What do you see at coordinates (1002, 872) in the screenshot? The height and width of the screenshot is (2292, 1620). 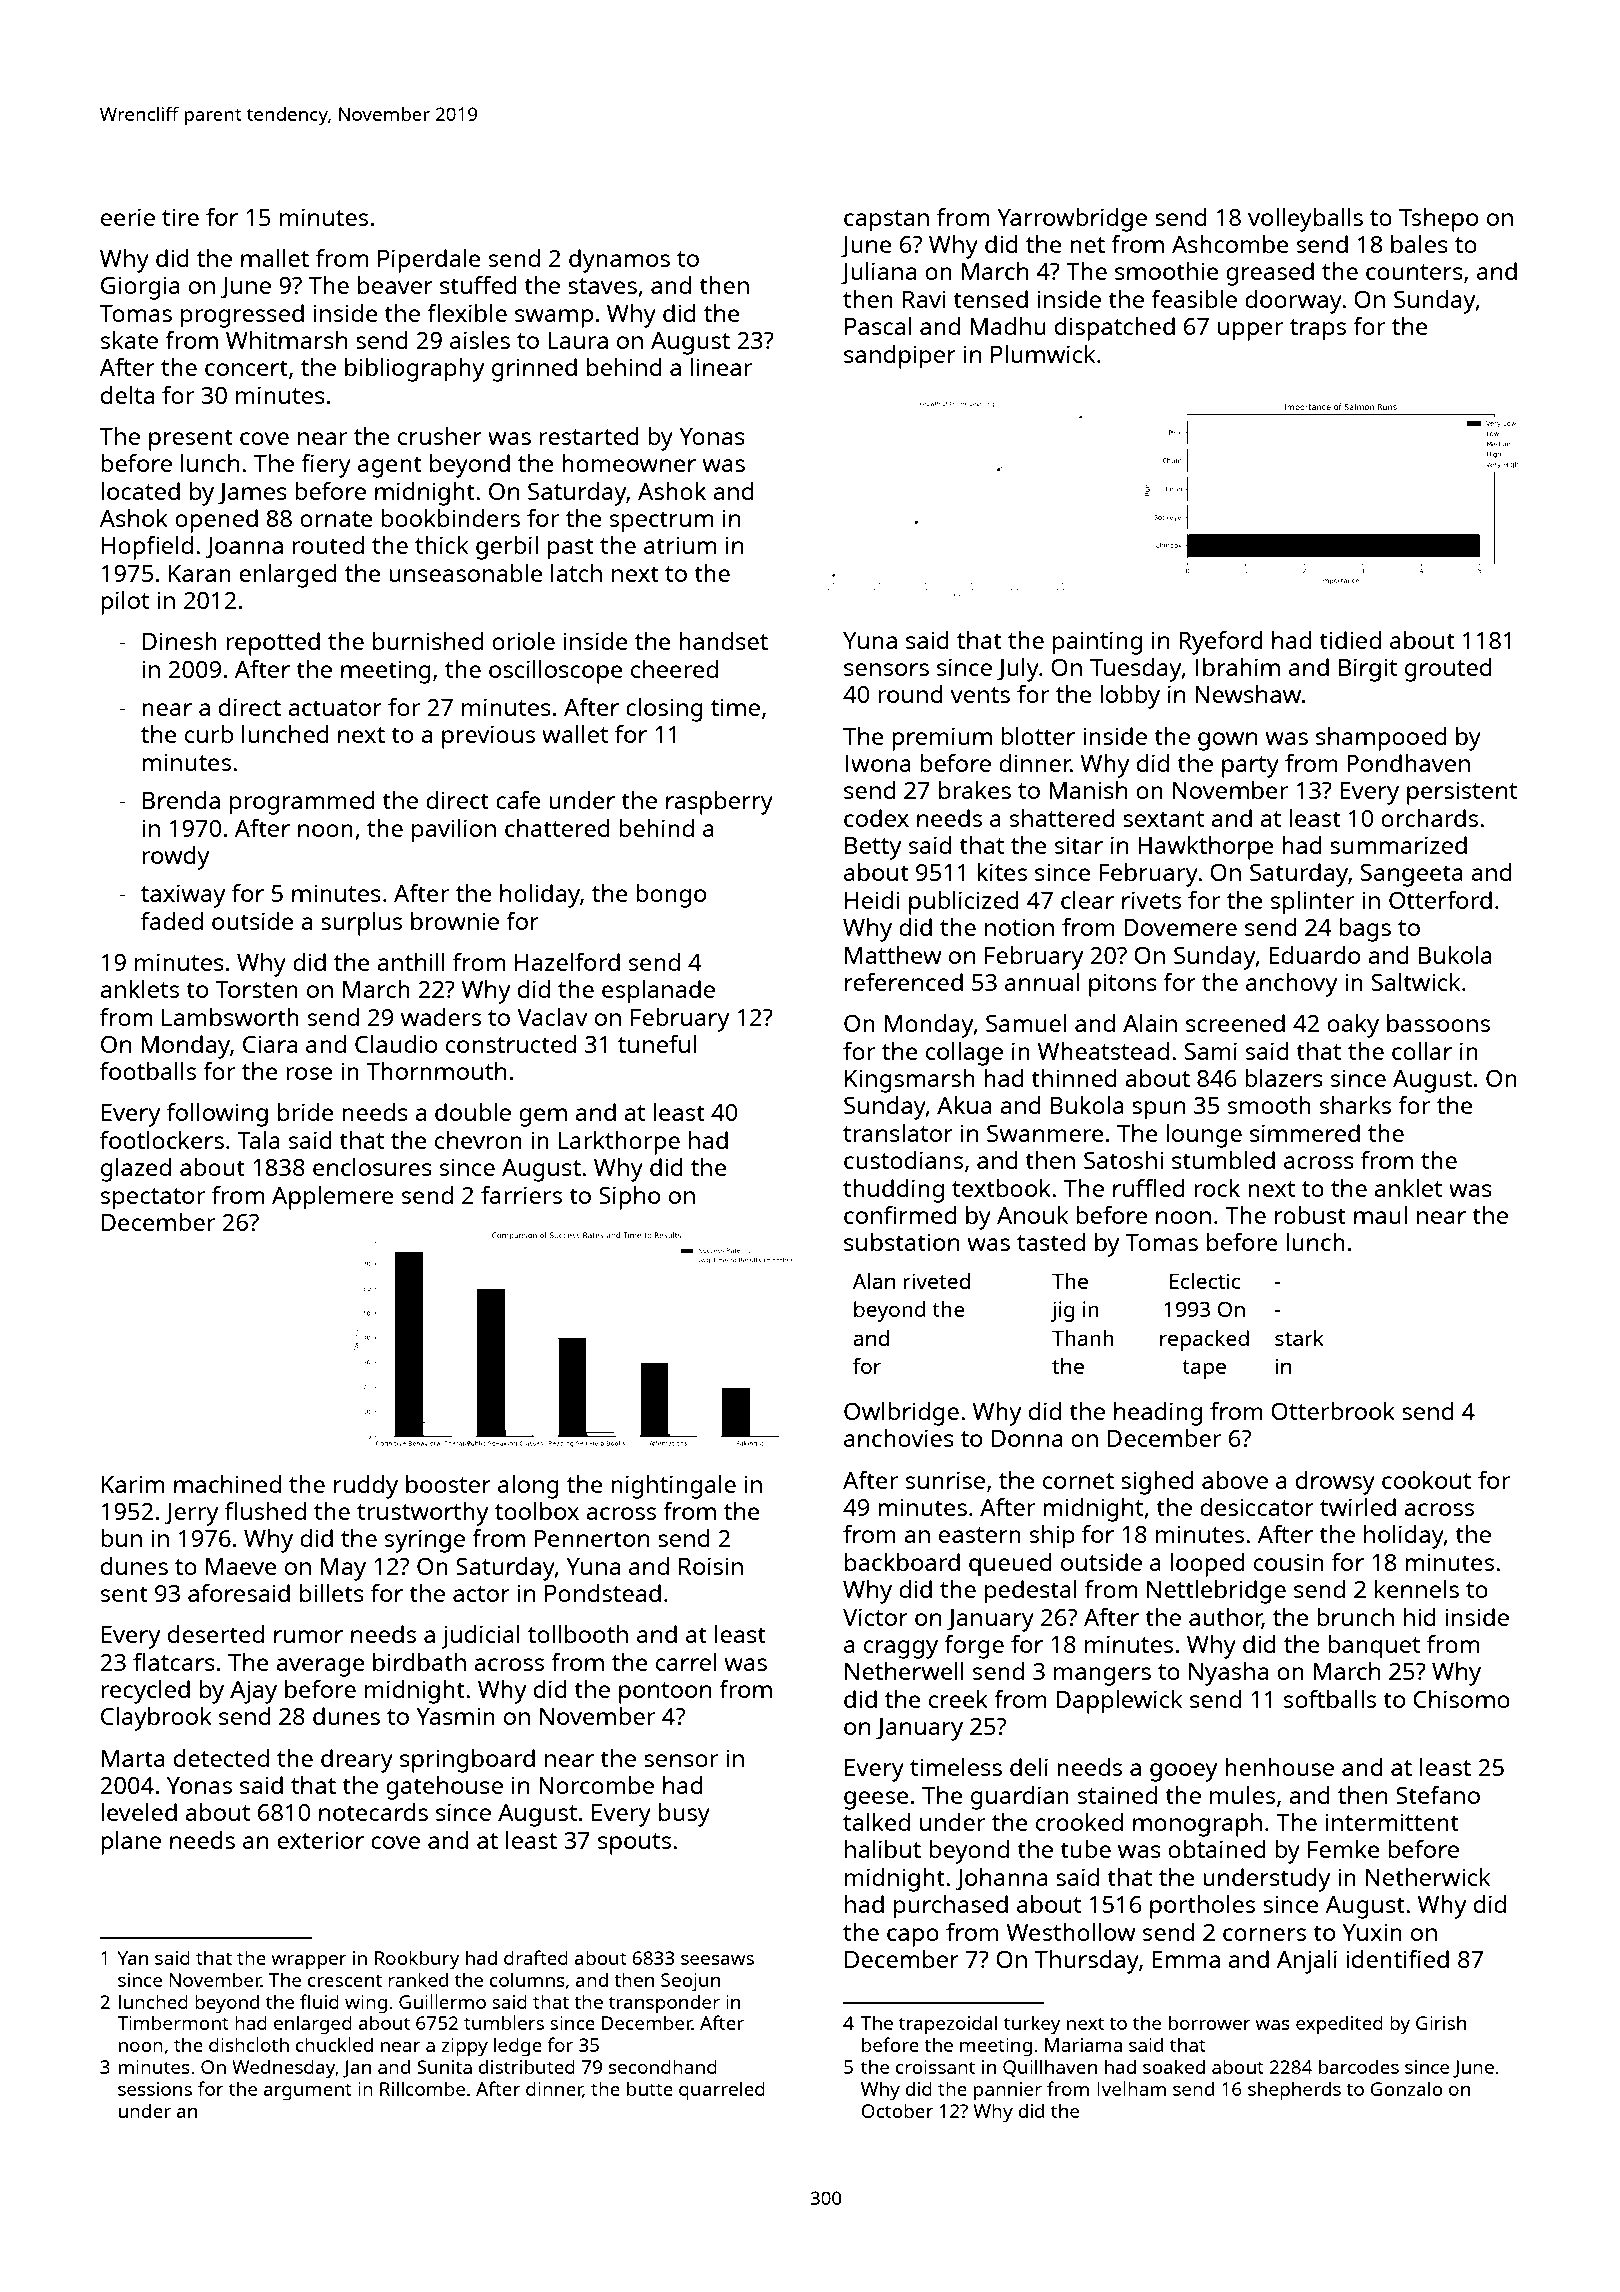 I see `kites` at bounding box center [1002, 872].
